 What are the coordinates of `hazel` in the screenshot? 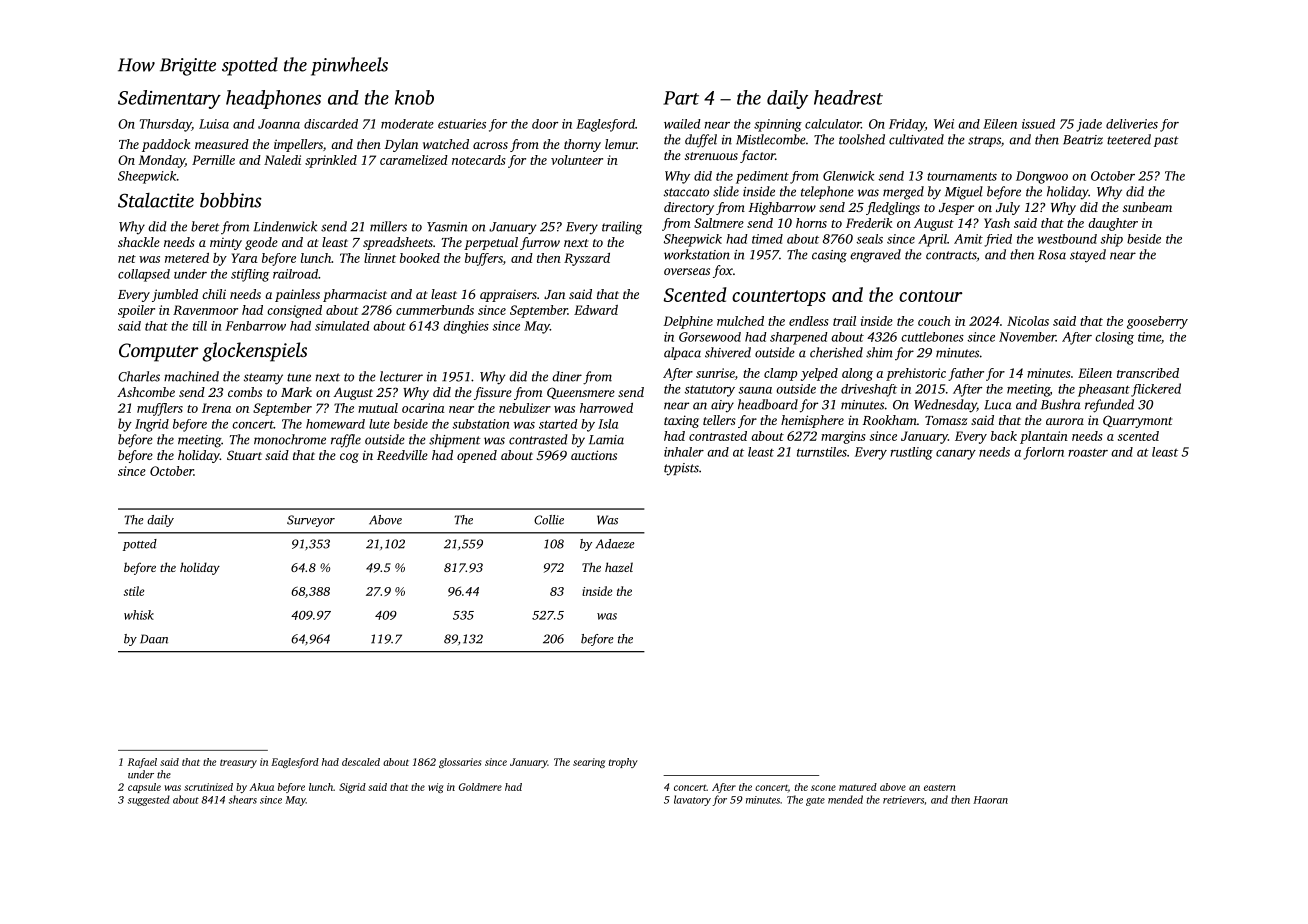 It's located at (619, 567).
